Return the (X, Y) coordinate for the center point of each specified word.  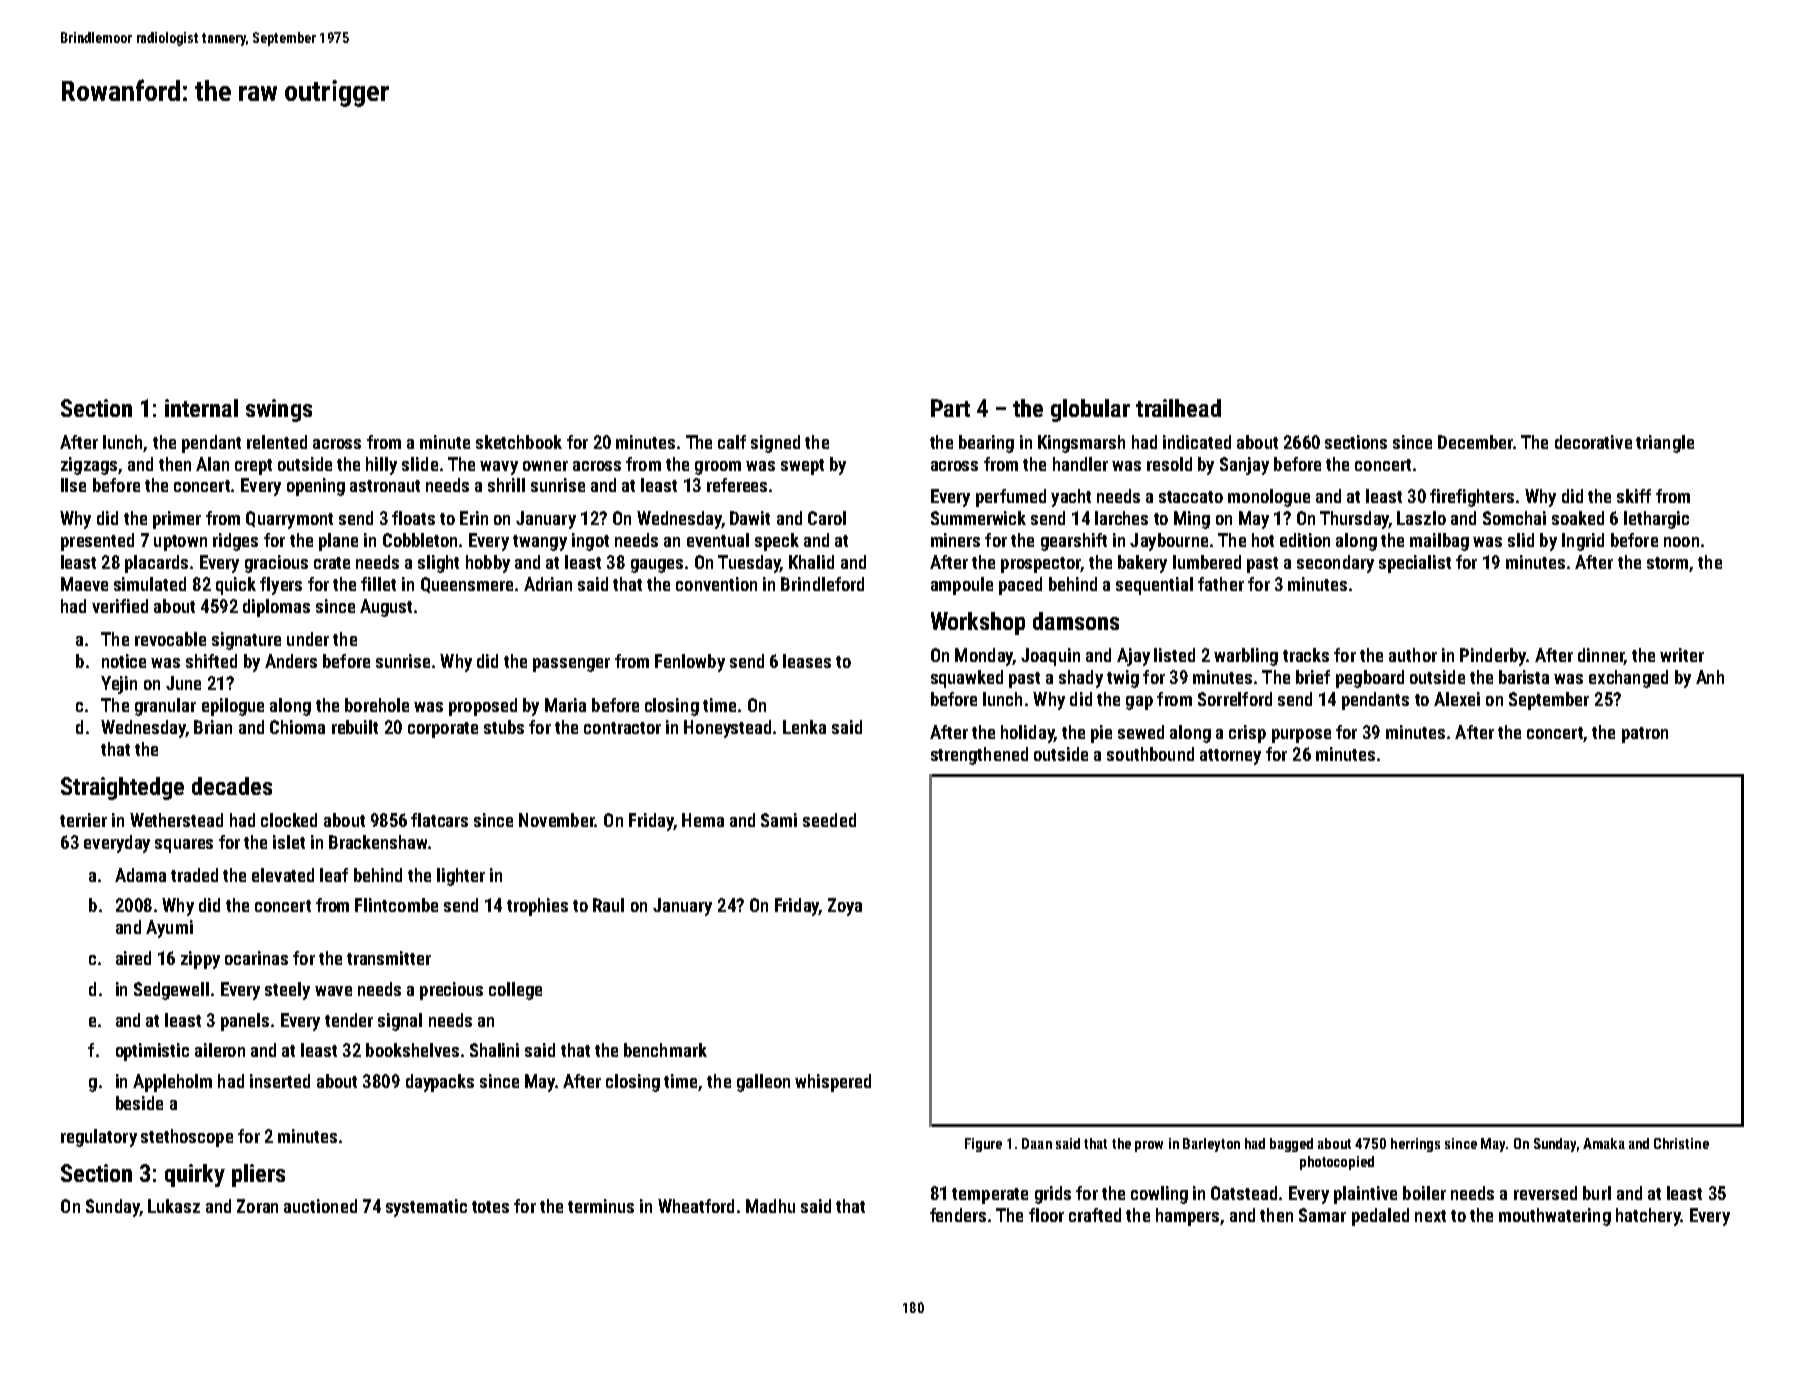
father (1221, 584)
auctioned (320, 1206)
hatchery (1648, 1217)
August (386, 608)
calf (732, 442)
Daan (1037, 1143)
